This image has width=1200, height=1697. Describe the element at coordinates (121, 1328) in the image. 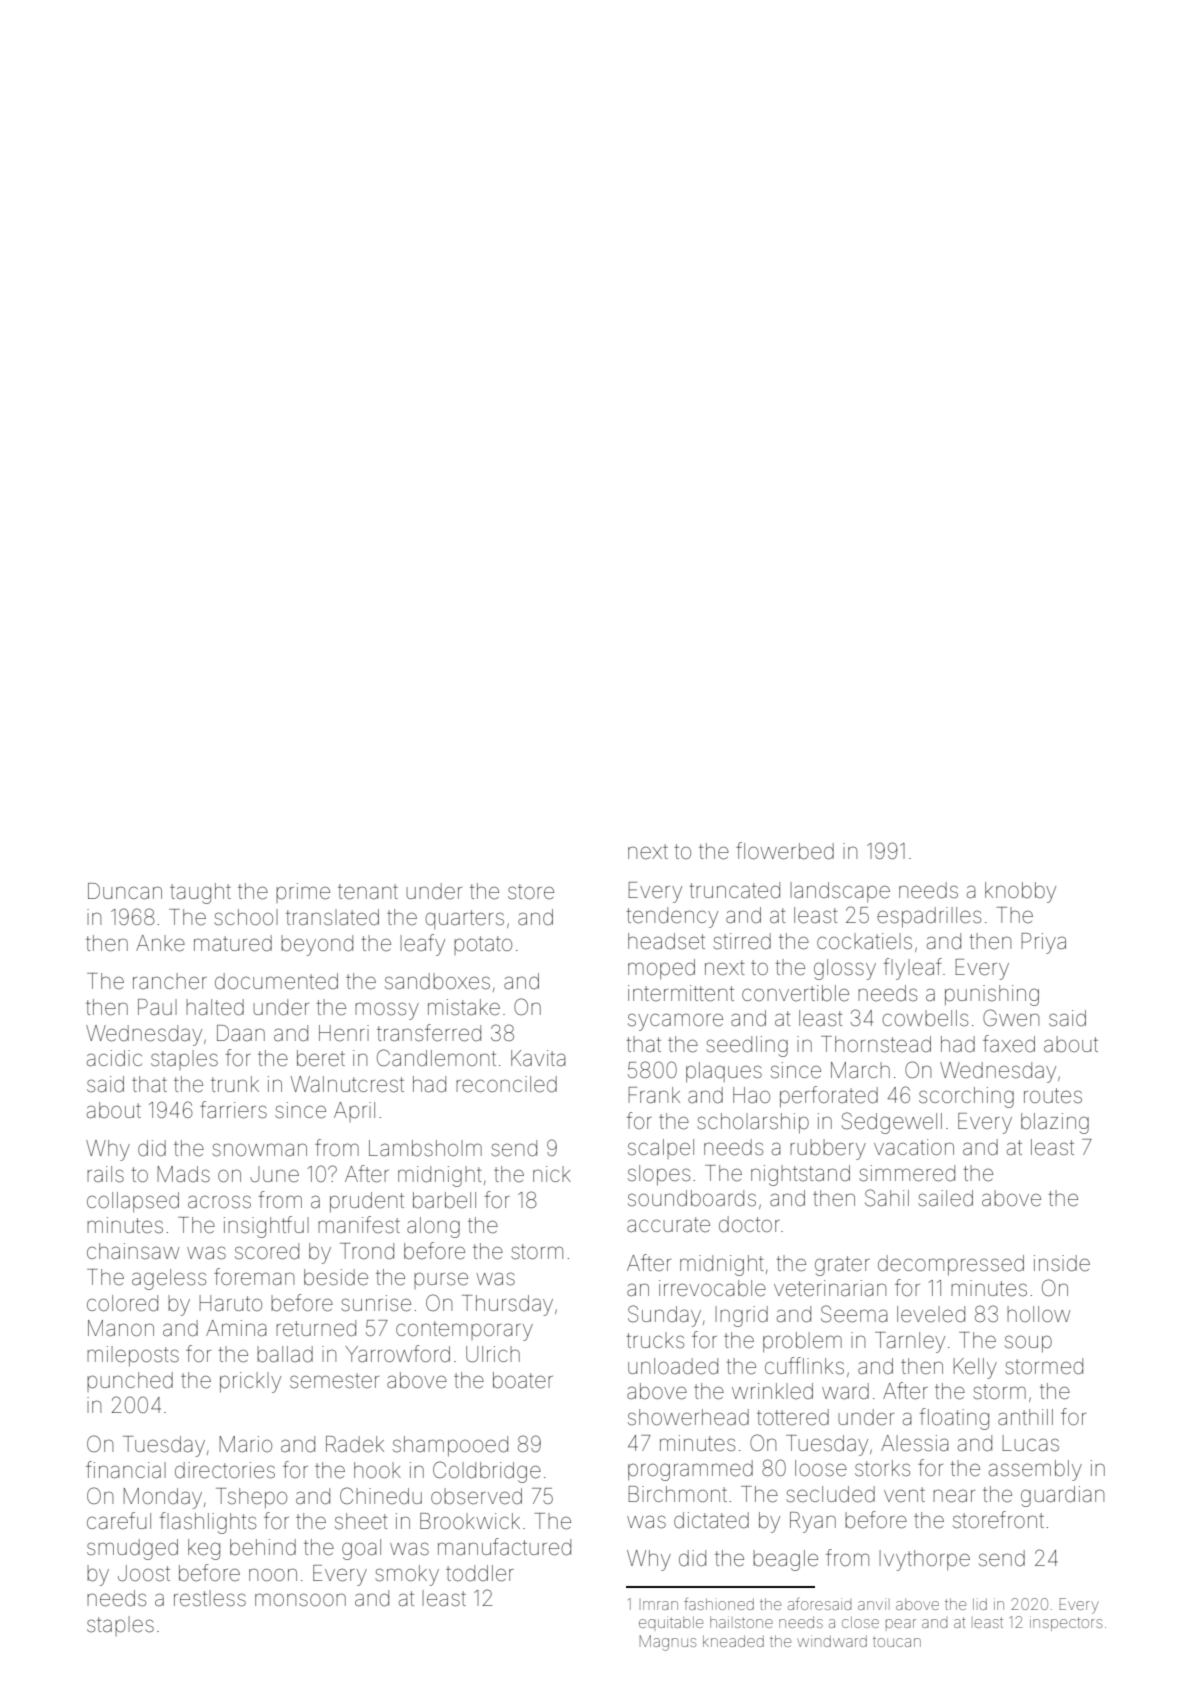

I see `Manon` at that location.
